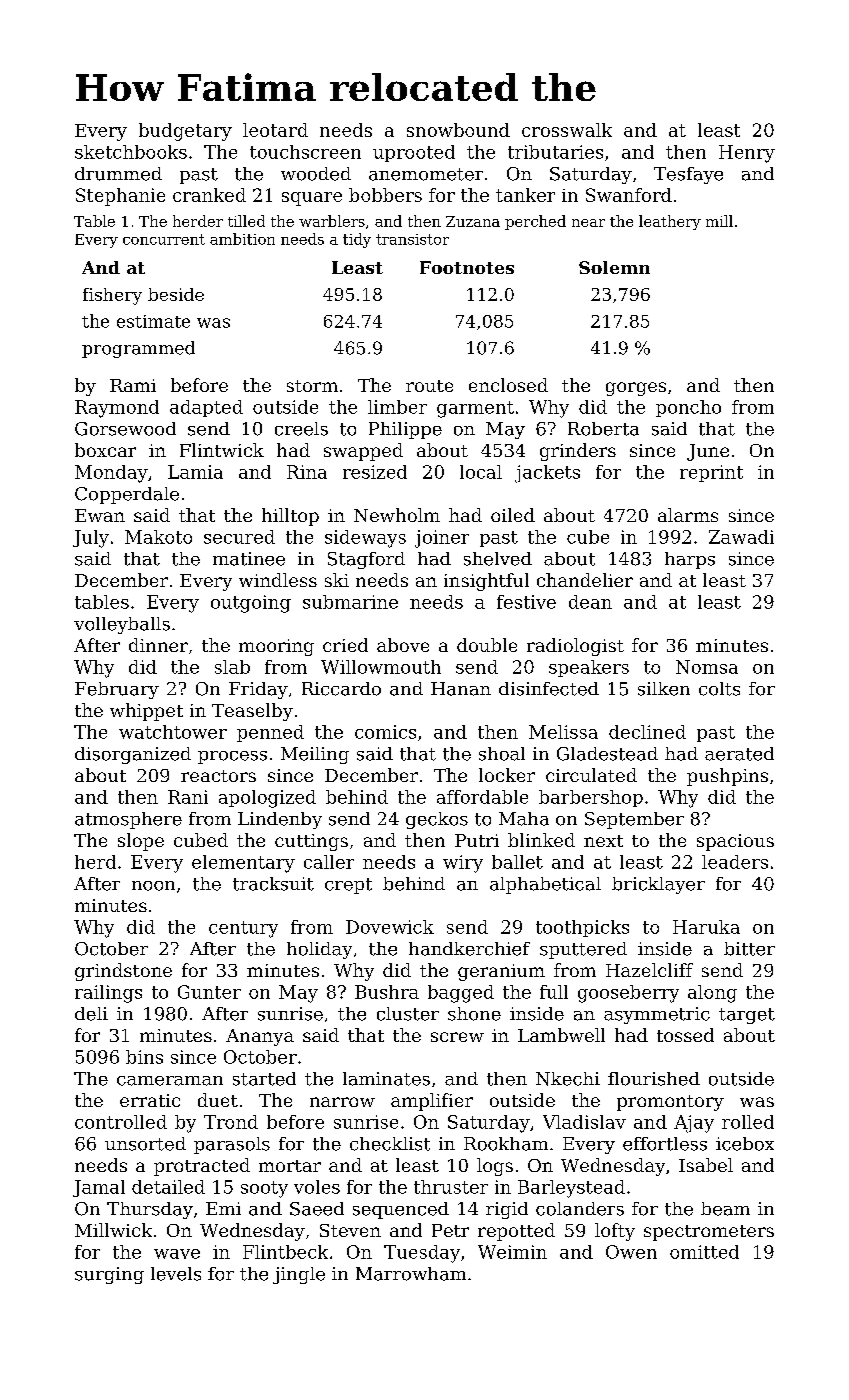 This screenshot has width=849, height=1400. What do you see at coordinates (185, 132) in the screenshot?
I see `budgetary` at bounding box center [185, 132].
